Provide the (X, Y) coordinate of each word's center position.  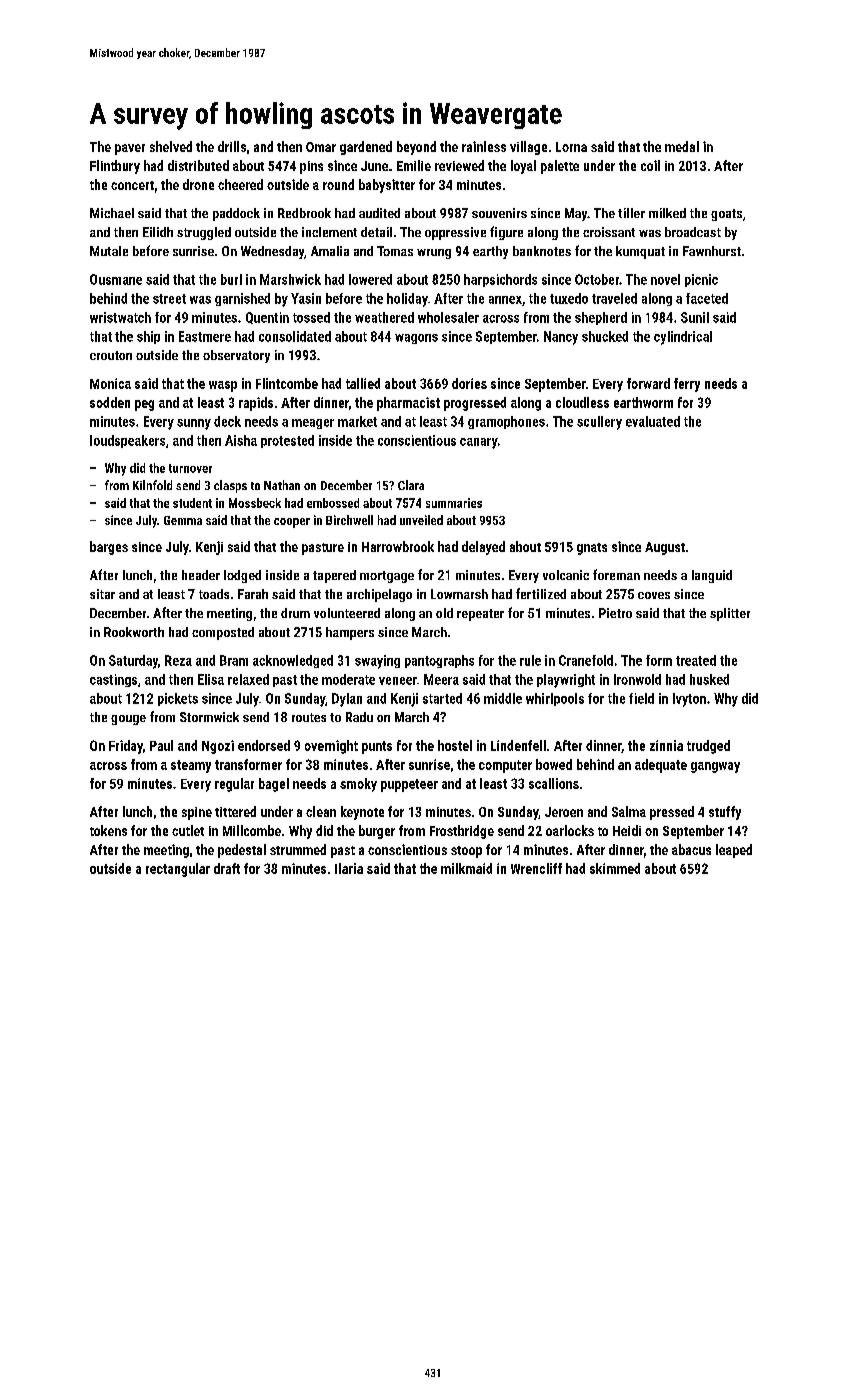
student (192, 503)
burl (231, 279)
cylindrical (683, 338)
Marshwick (290, 279)
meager (313, 424)
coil (650, 165)
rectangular (178, 870)
